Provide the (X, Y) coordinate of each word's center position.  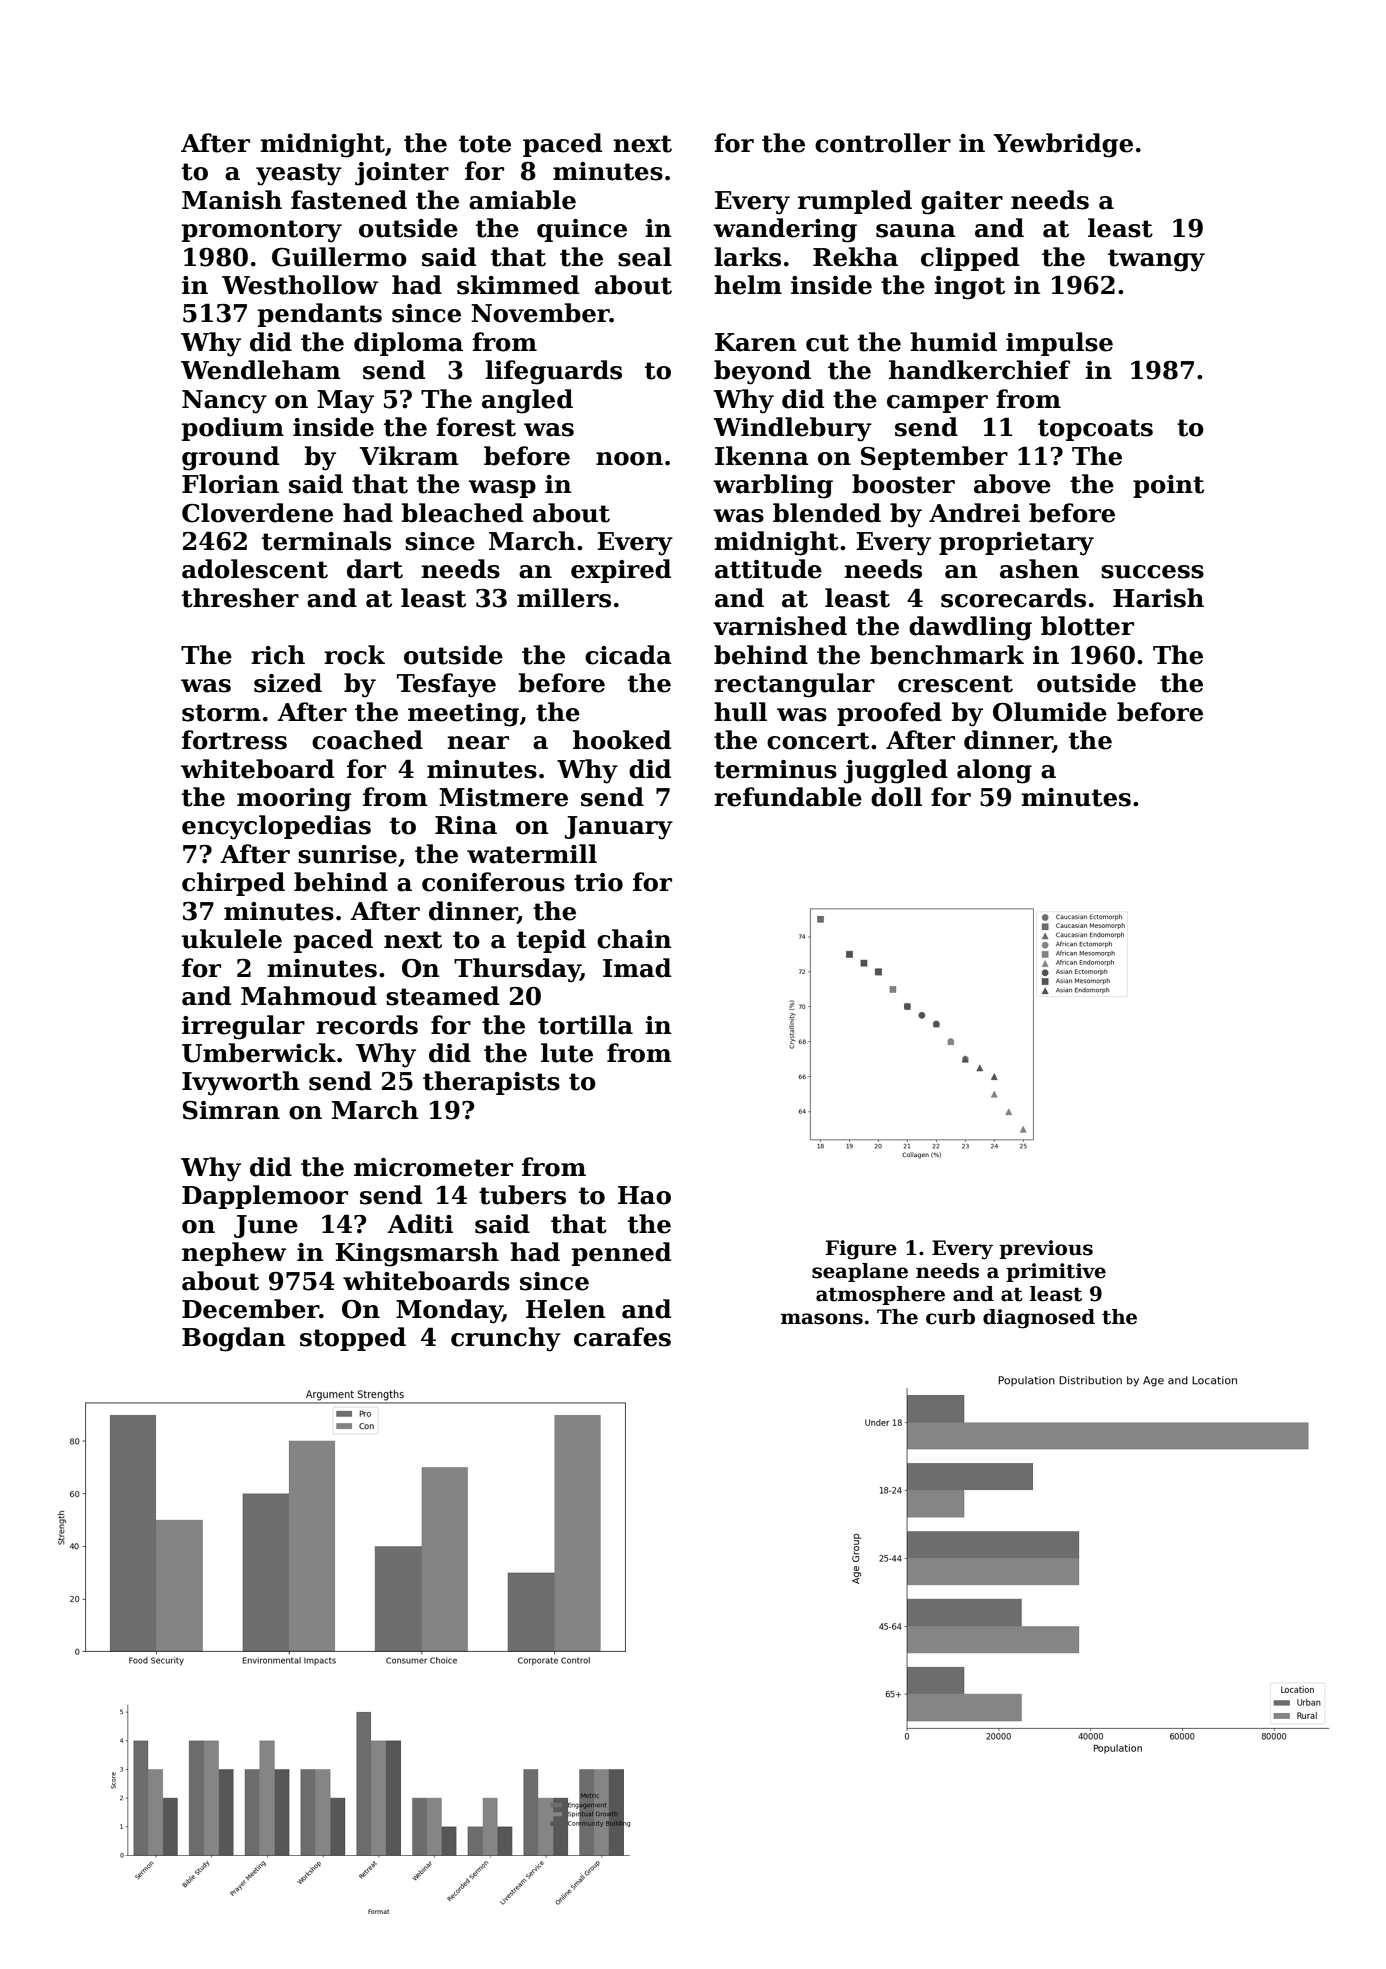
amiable (522, 200)
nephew (234, 1254)
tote (485, 144)
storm (221, 713)
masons (822, 1319)
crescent (955, 684)
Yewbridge (1063, 145)
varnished (780, 626)
